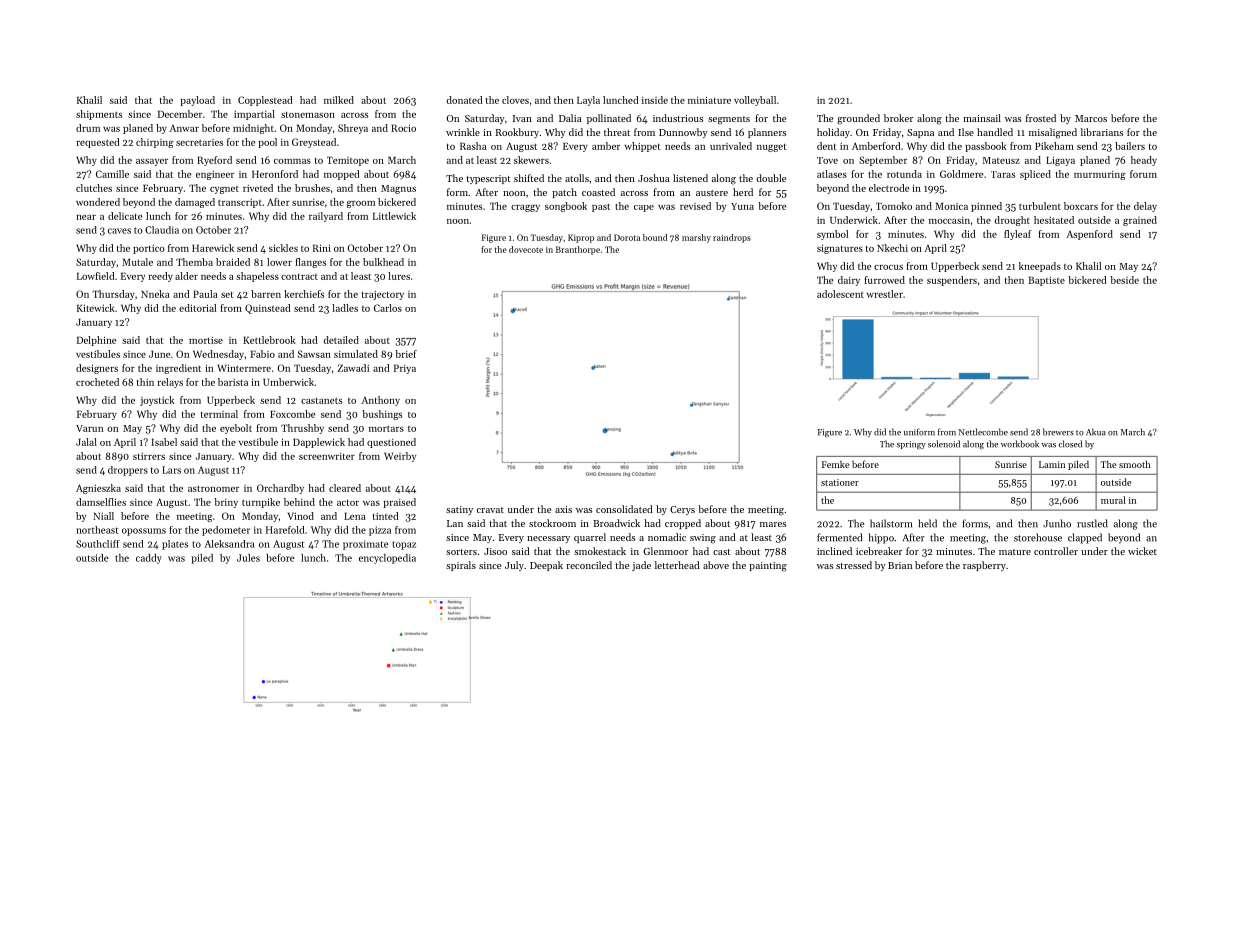 The height and width of the document is (952, 1233). I want to click on caddy, so click(149, 559).
